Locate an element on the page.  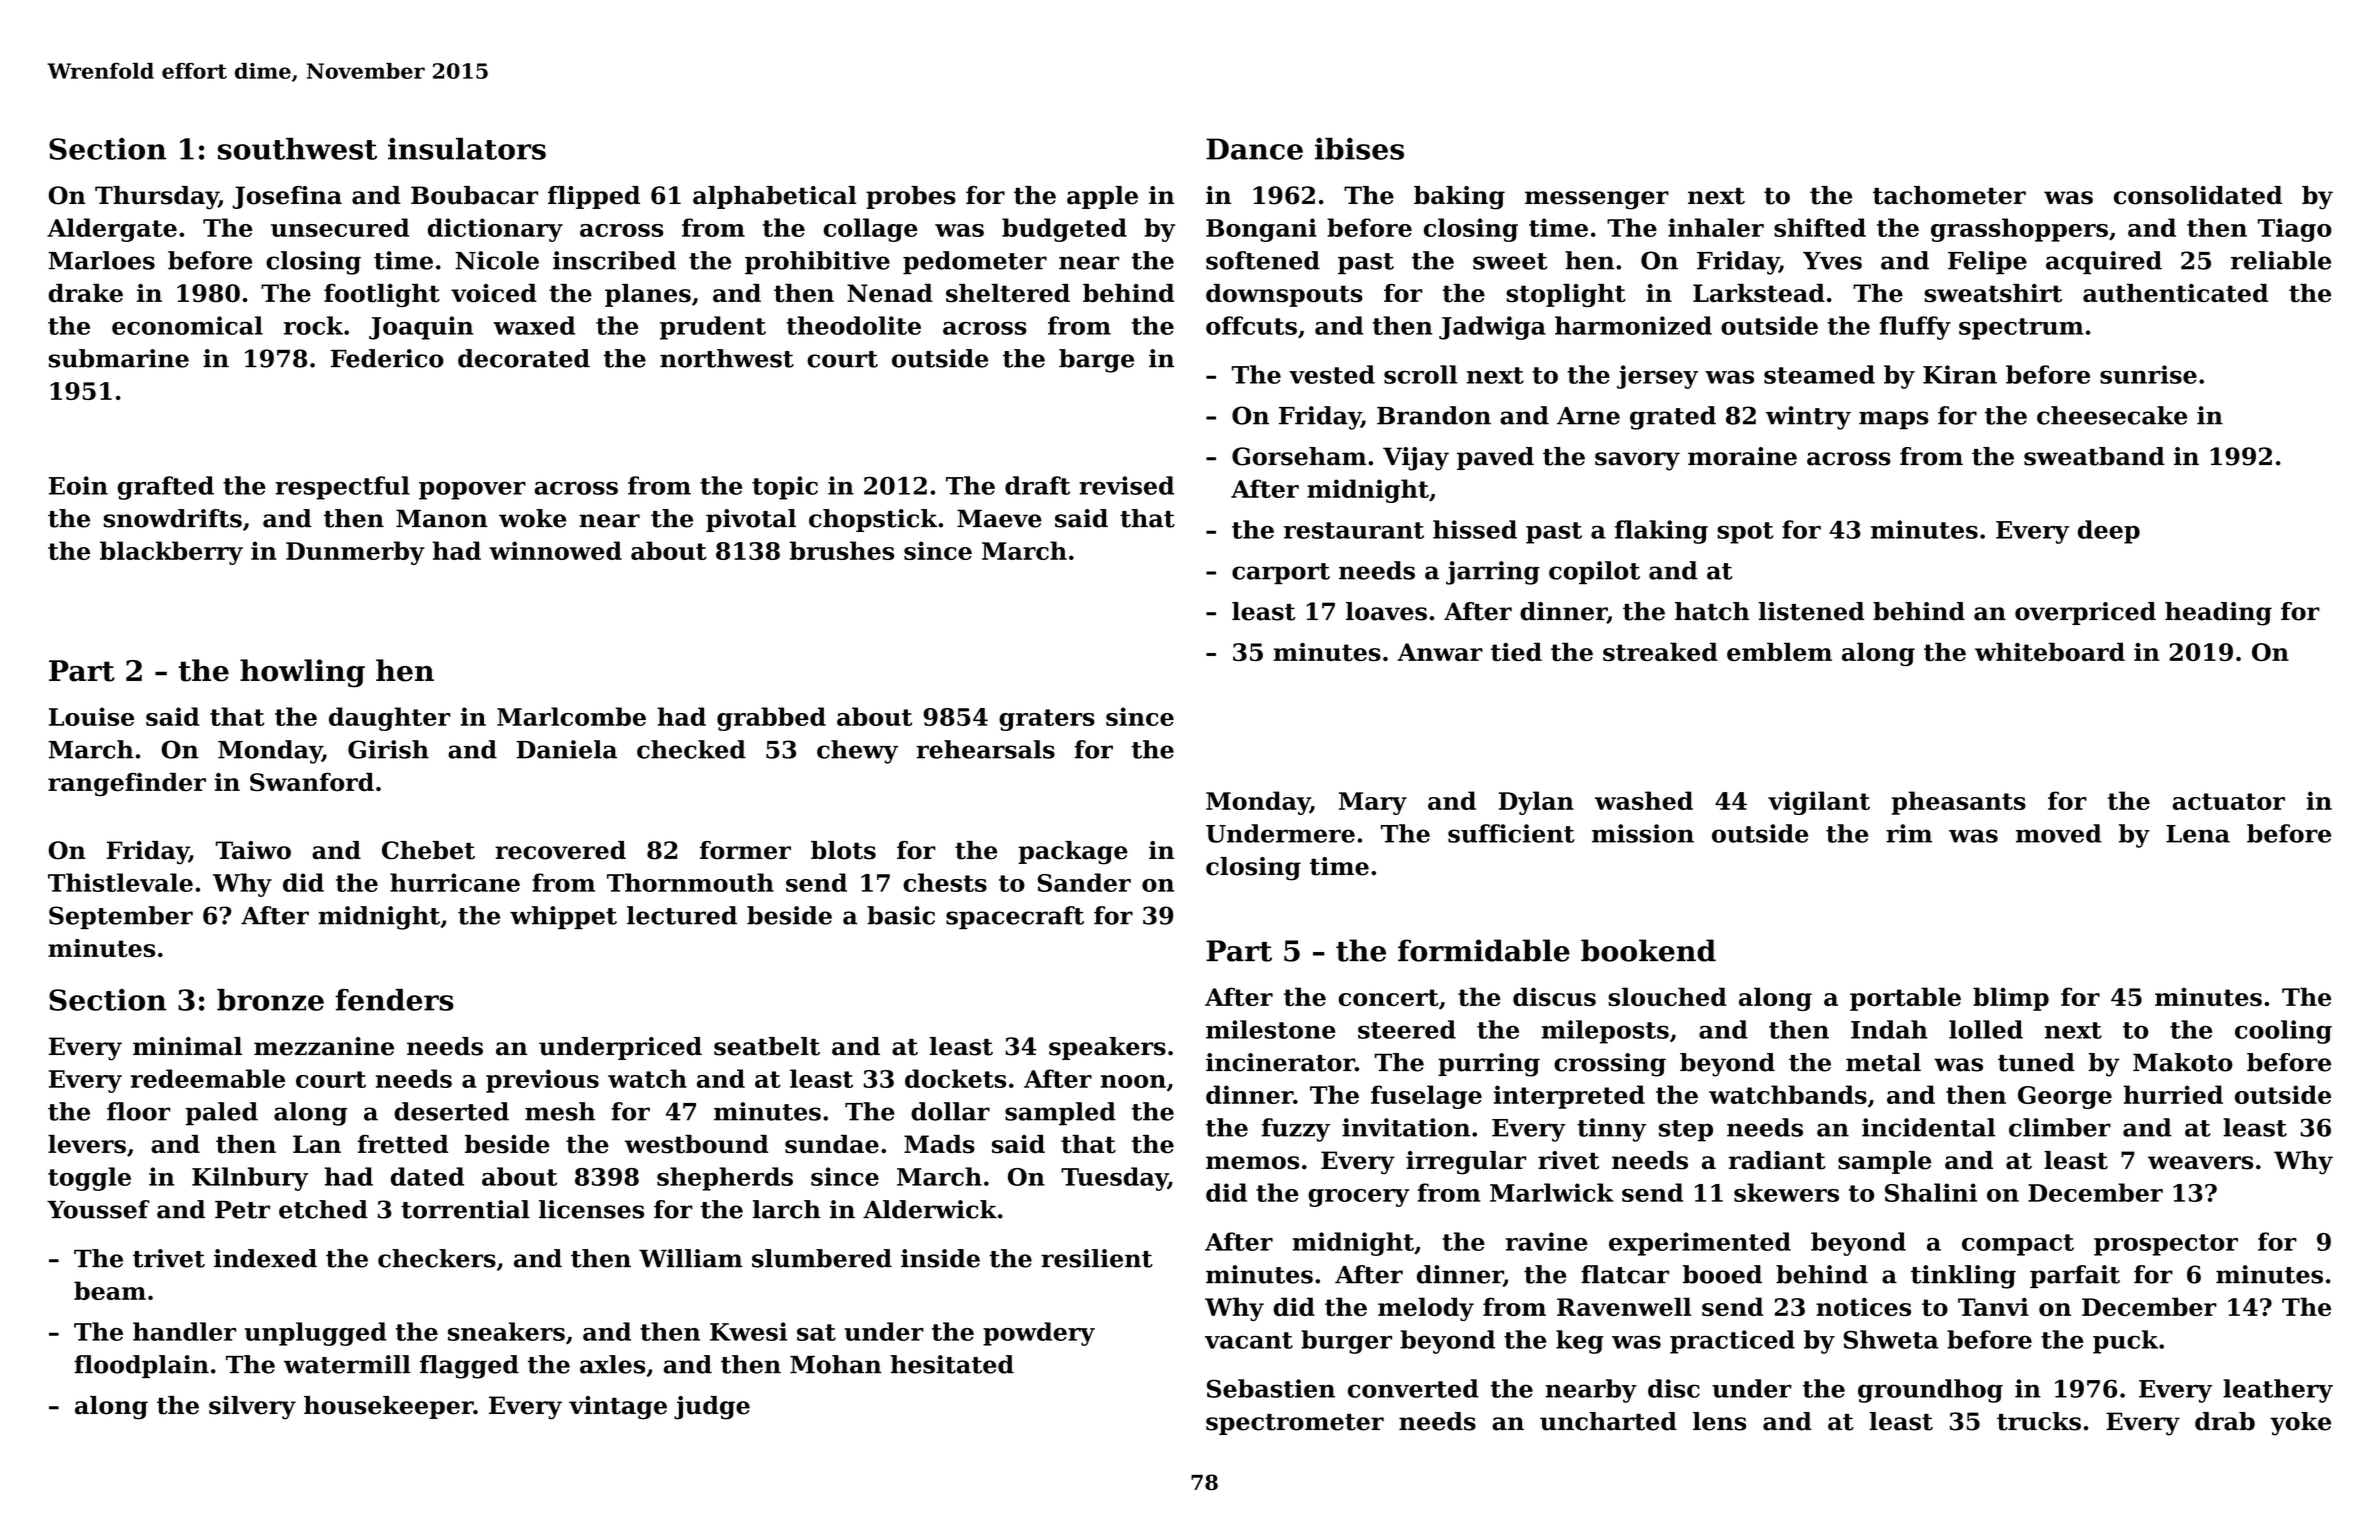
Anwar is located at coordinates (1440, 652).
